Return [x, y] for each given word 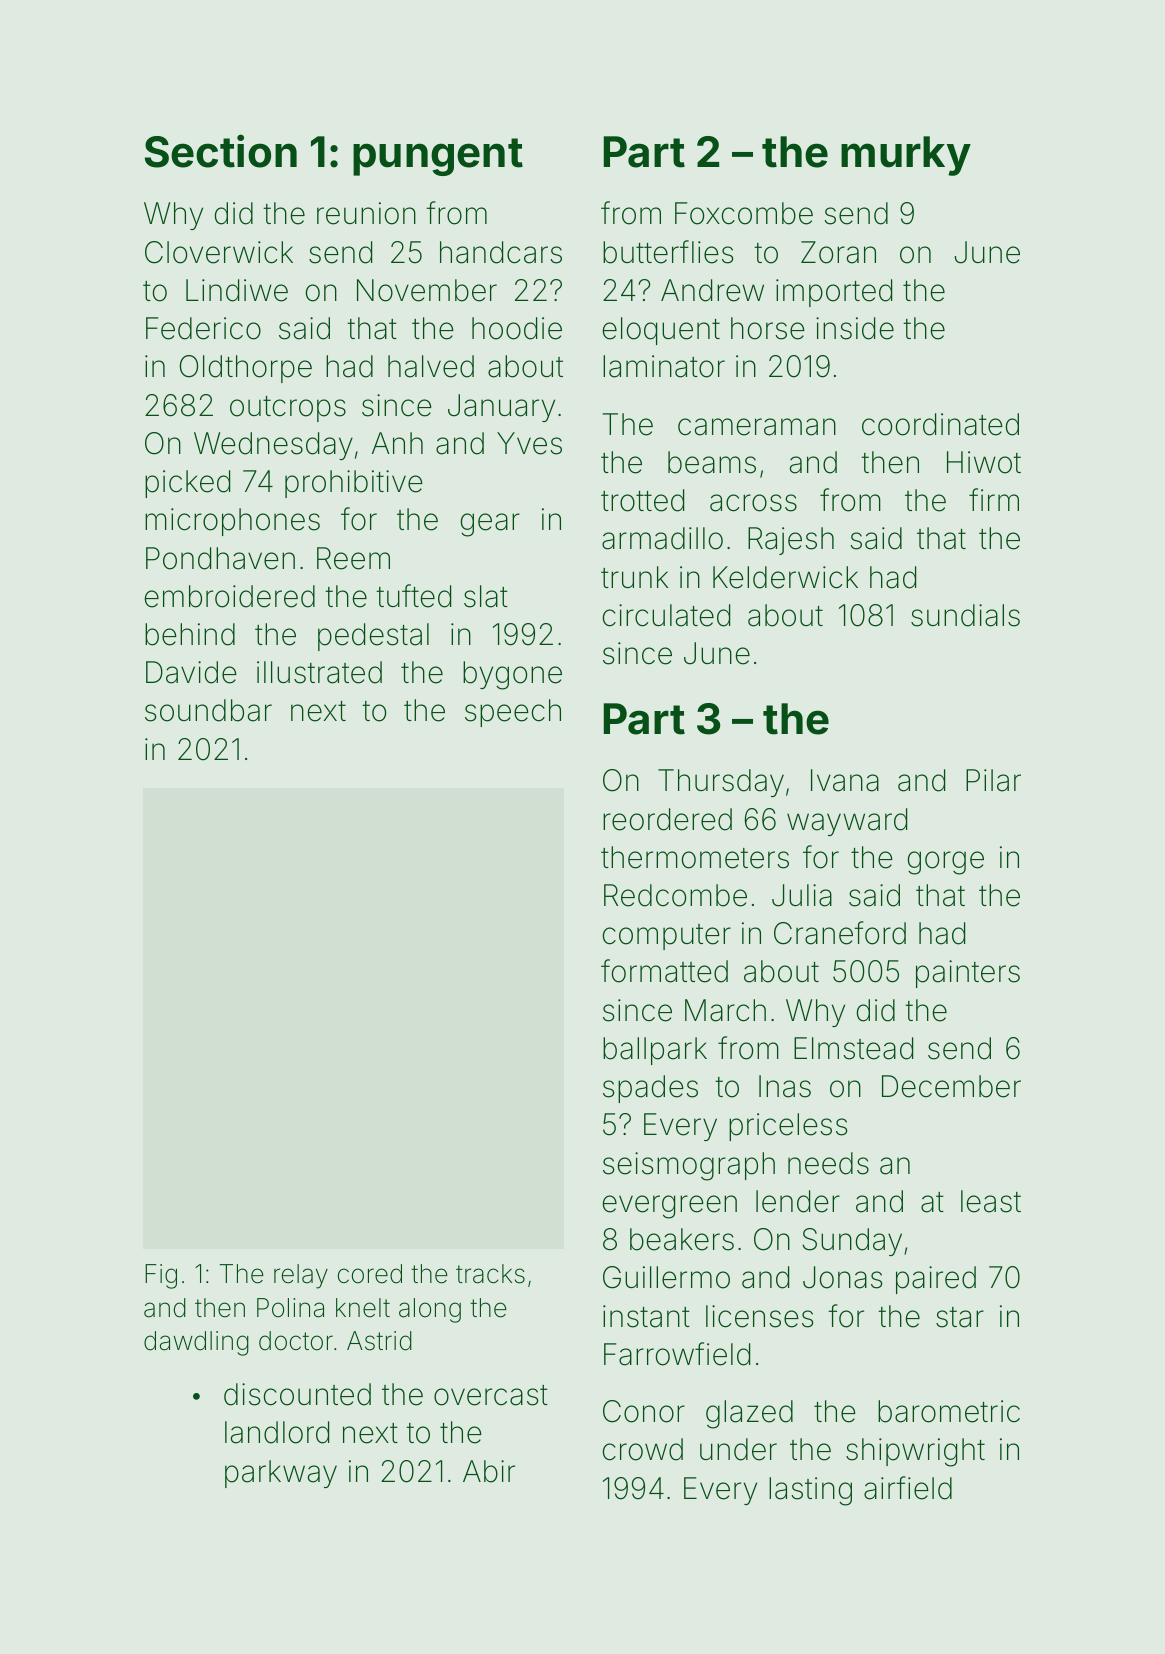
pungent [438, 157]
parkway [281, 1474]
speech [513, 713]
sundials [965, 615]
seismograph [689, 1166]
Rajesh [791, 541]
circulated [666, 615]
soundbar [208, 710]
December [951, 1086]
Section [221, 151]
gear [490, 525]
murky [906, 156]
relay [301, 1276]
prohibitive [354, 484]
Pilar [993, 780]
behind [190, 634]
